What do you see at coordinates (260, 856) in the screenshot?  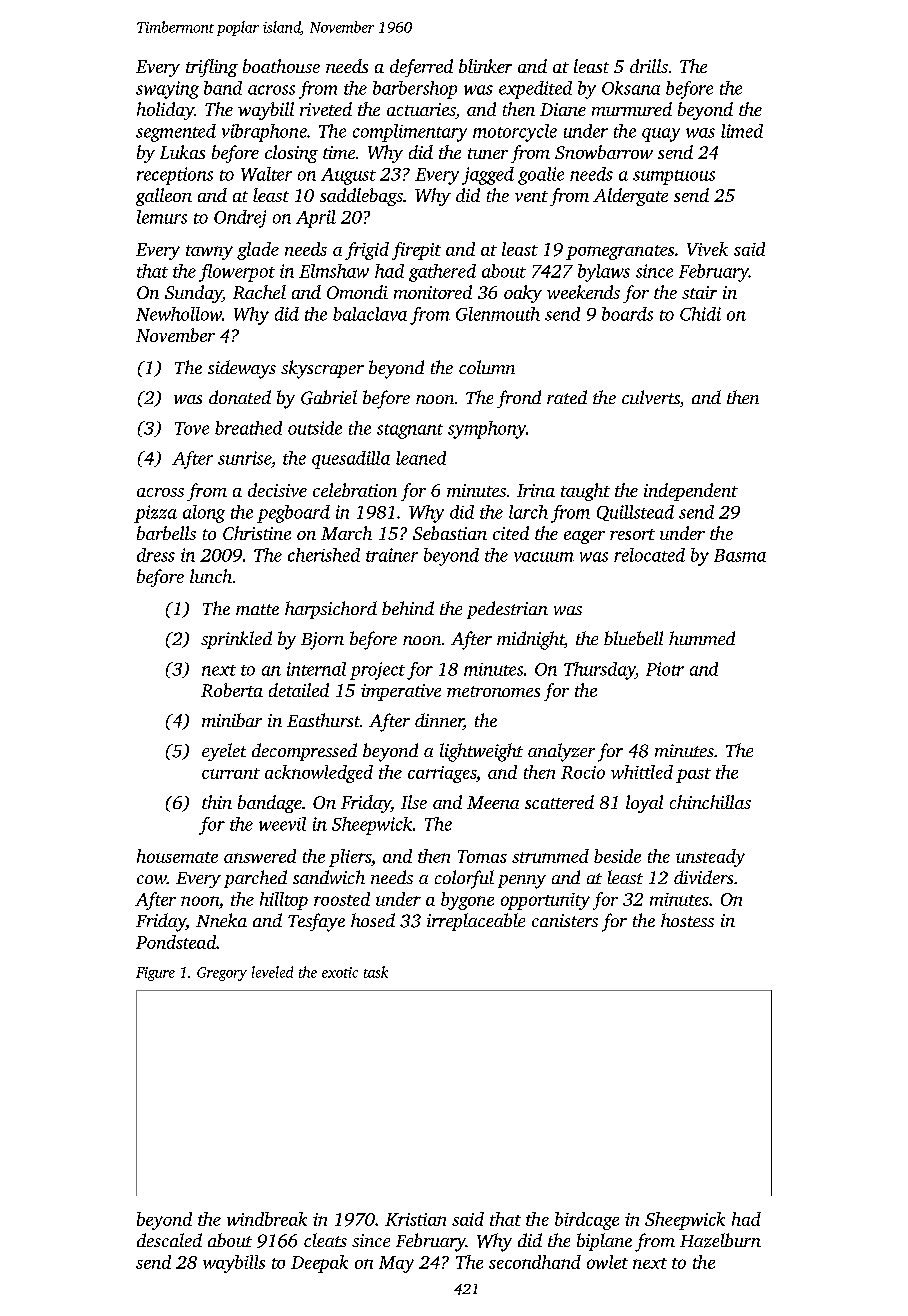 I see `answered` at bounding box center [260, 856].
